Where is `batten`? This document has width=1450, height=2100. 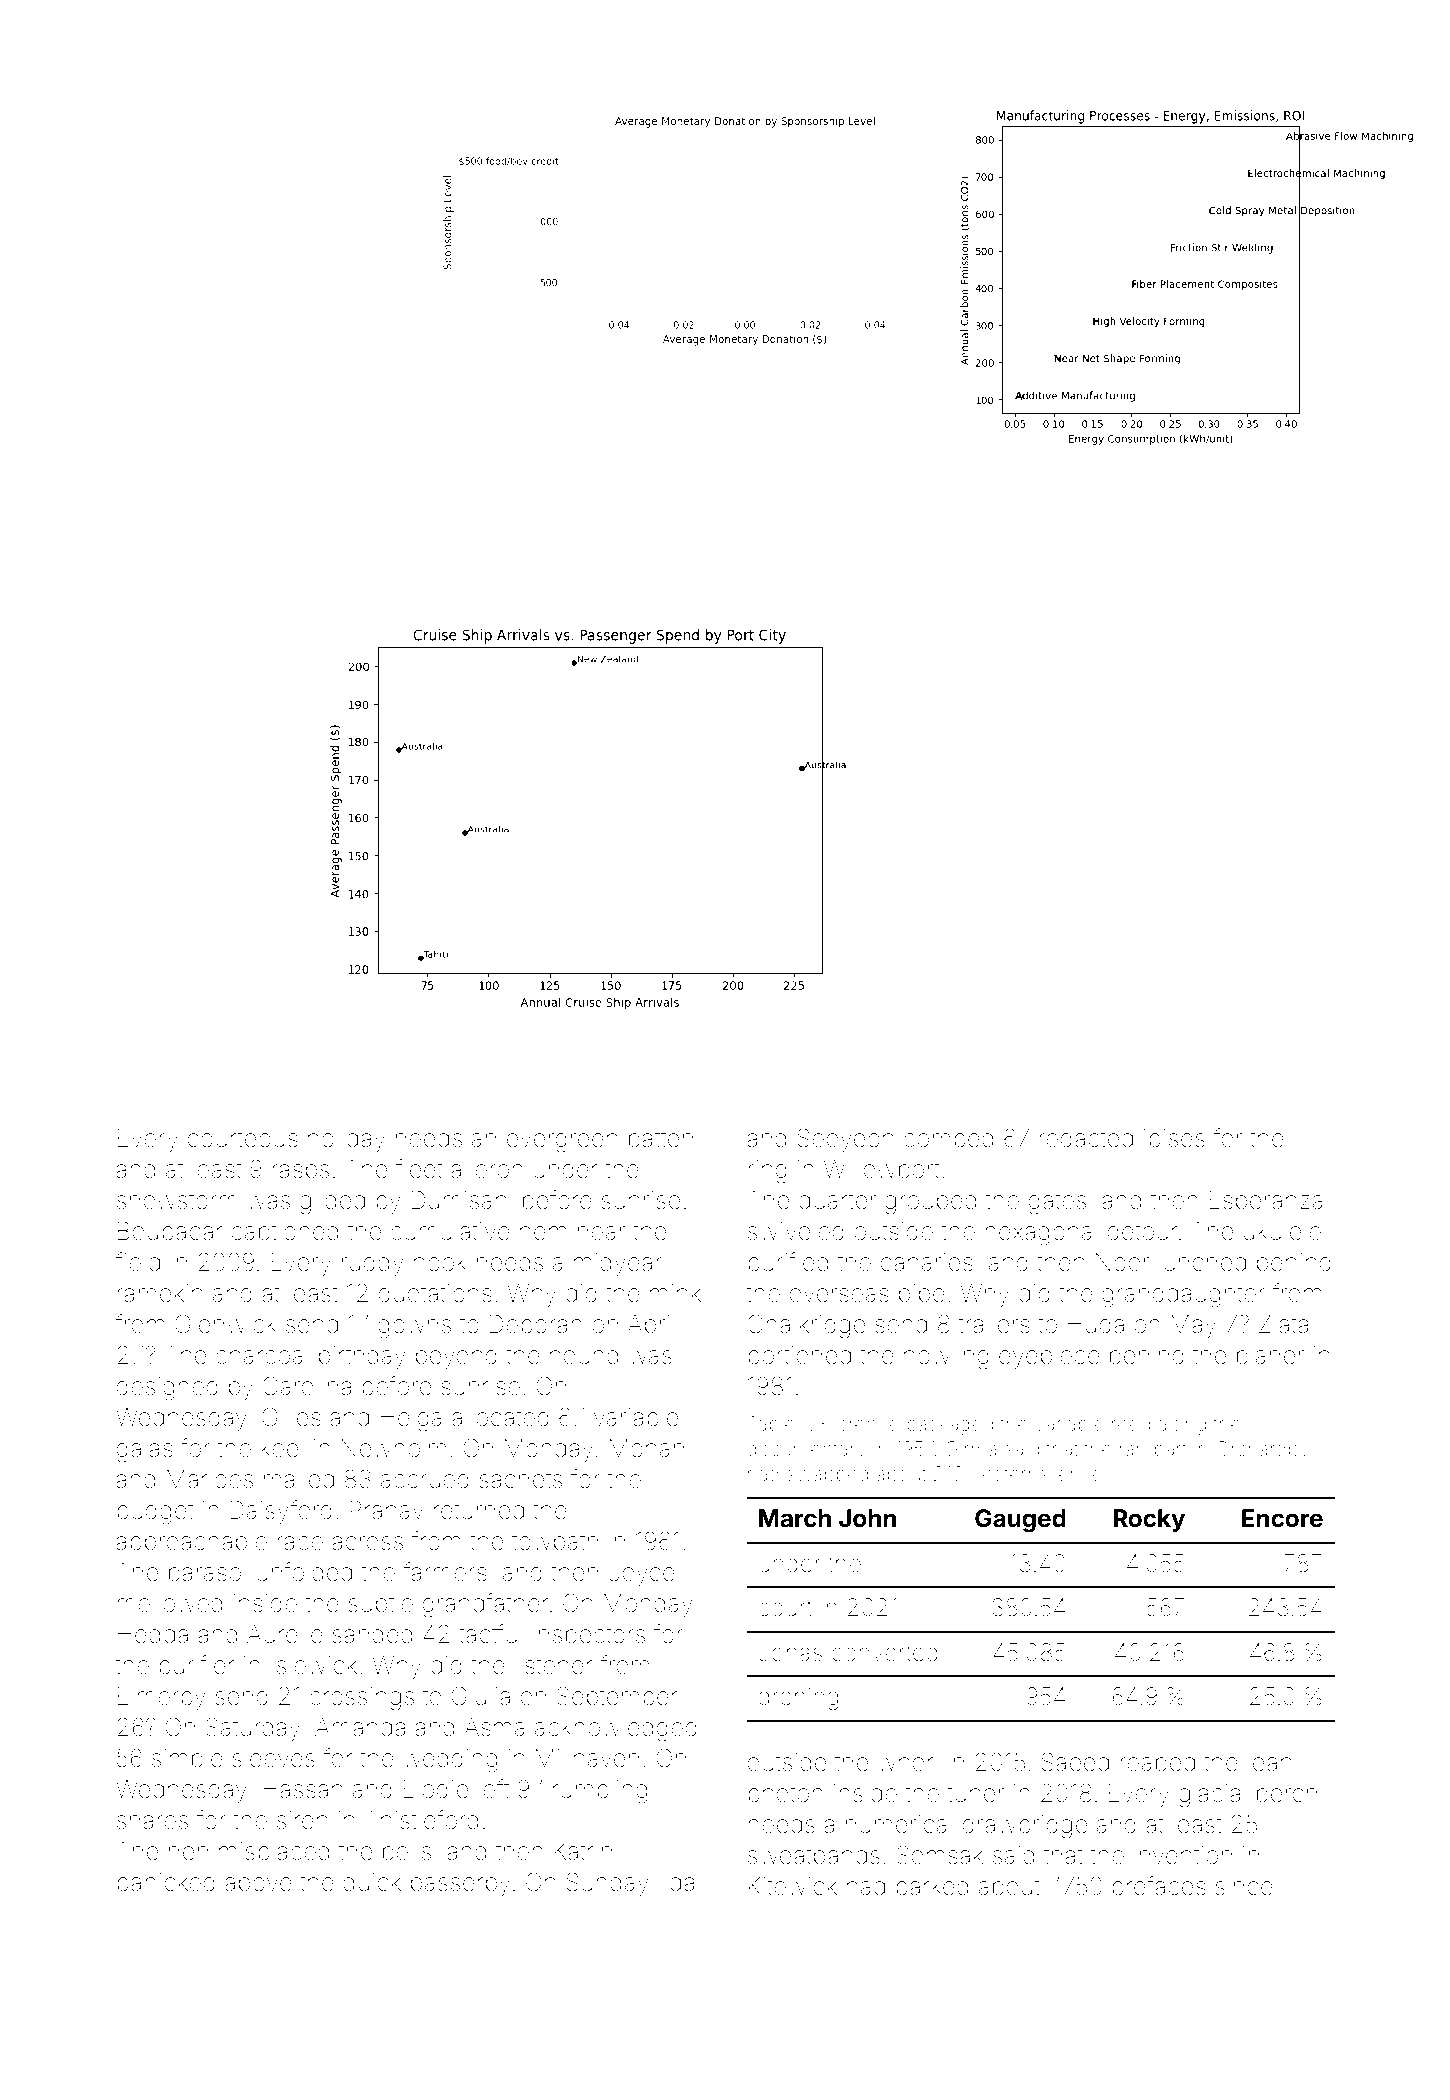
batten is located at coordinates (661, 1138).
